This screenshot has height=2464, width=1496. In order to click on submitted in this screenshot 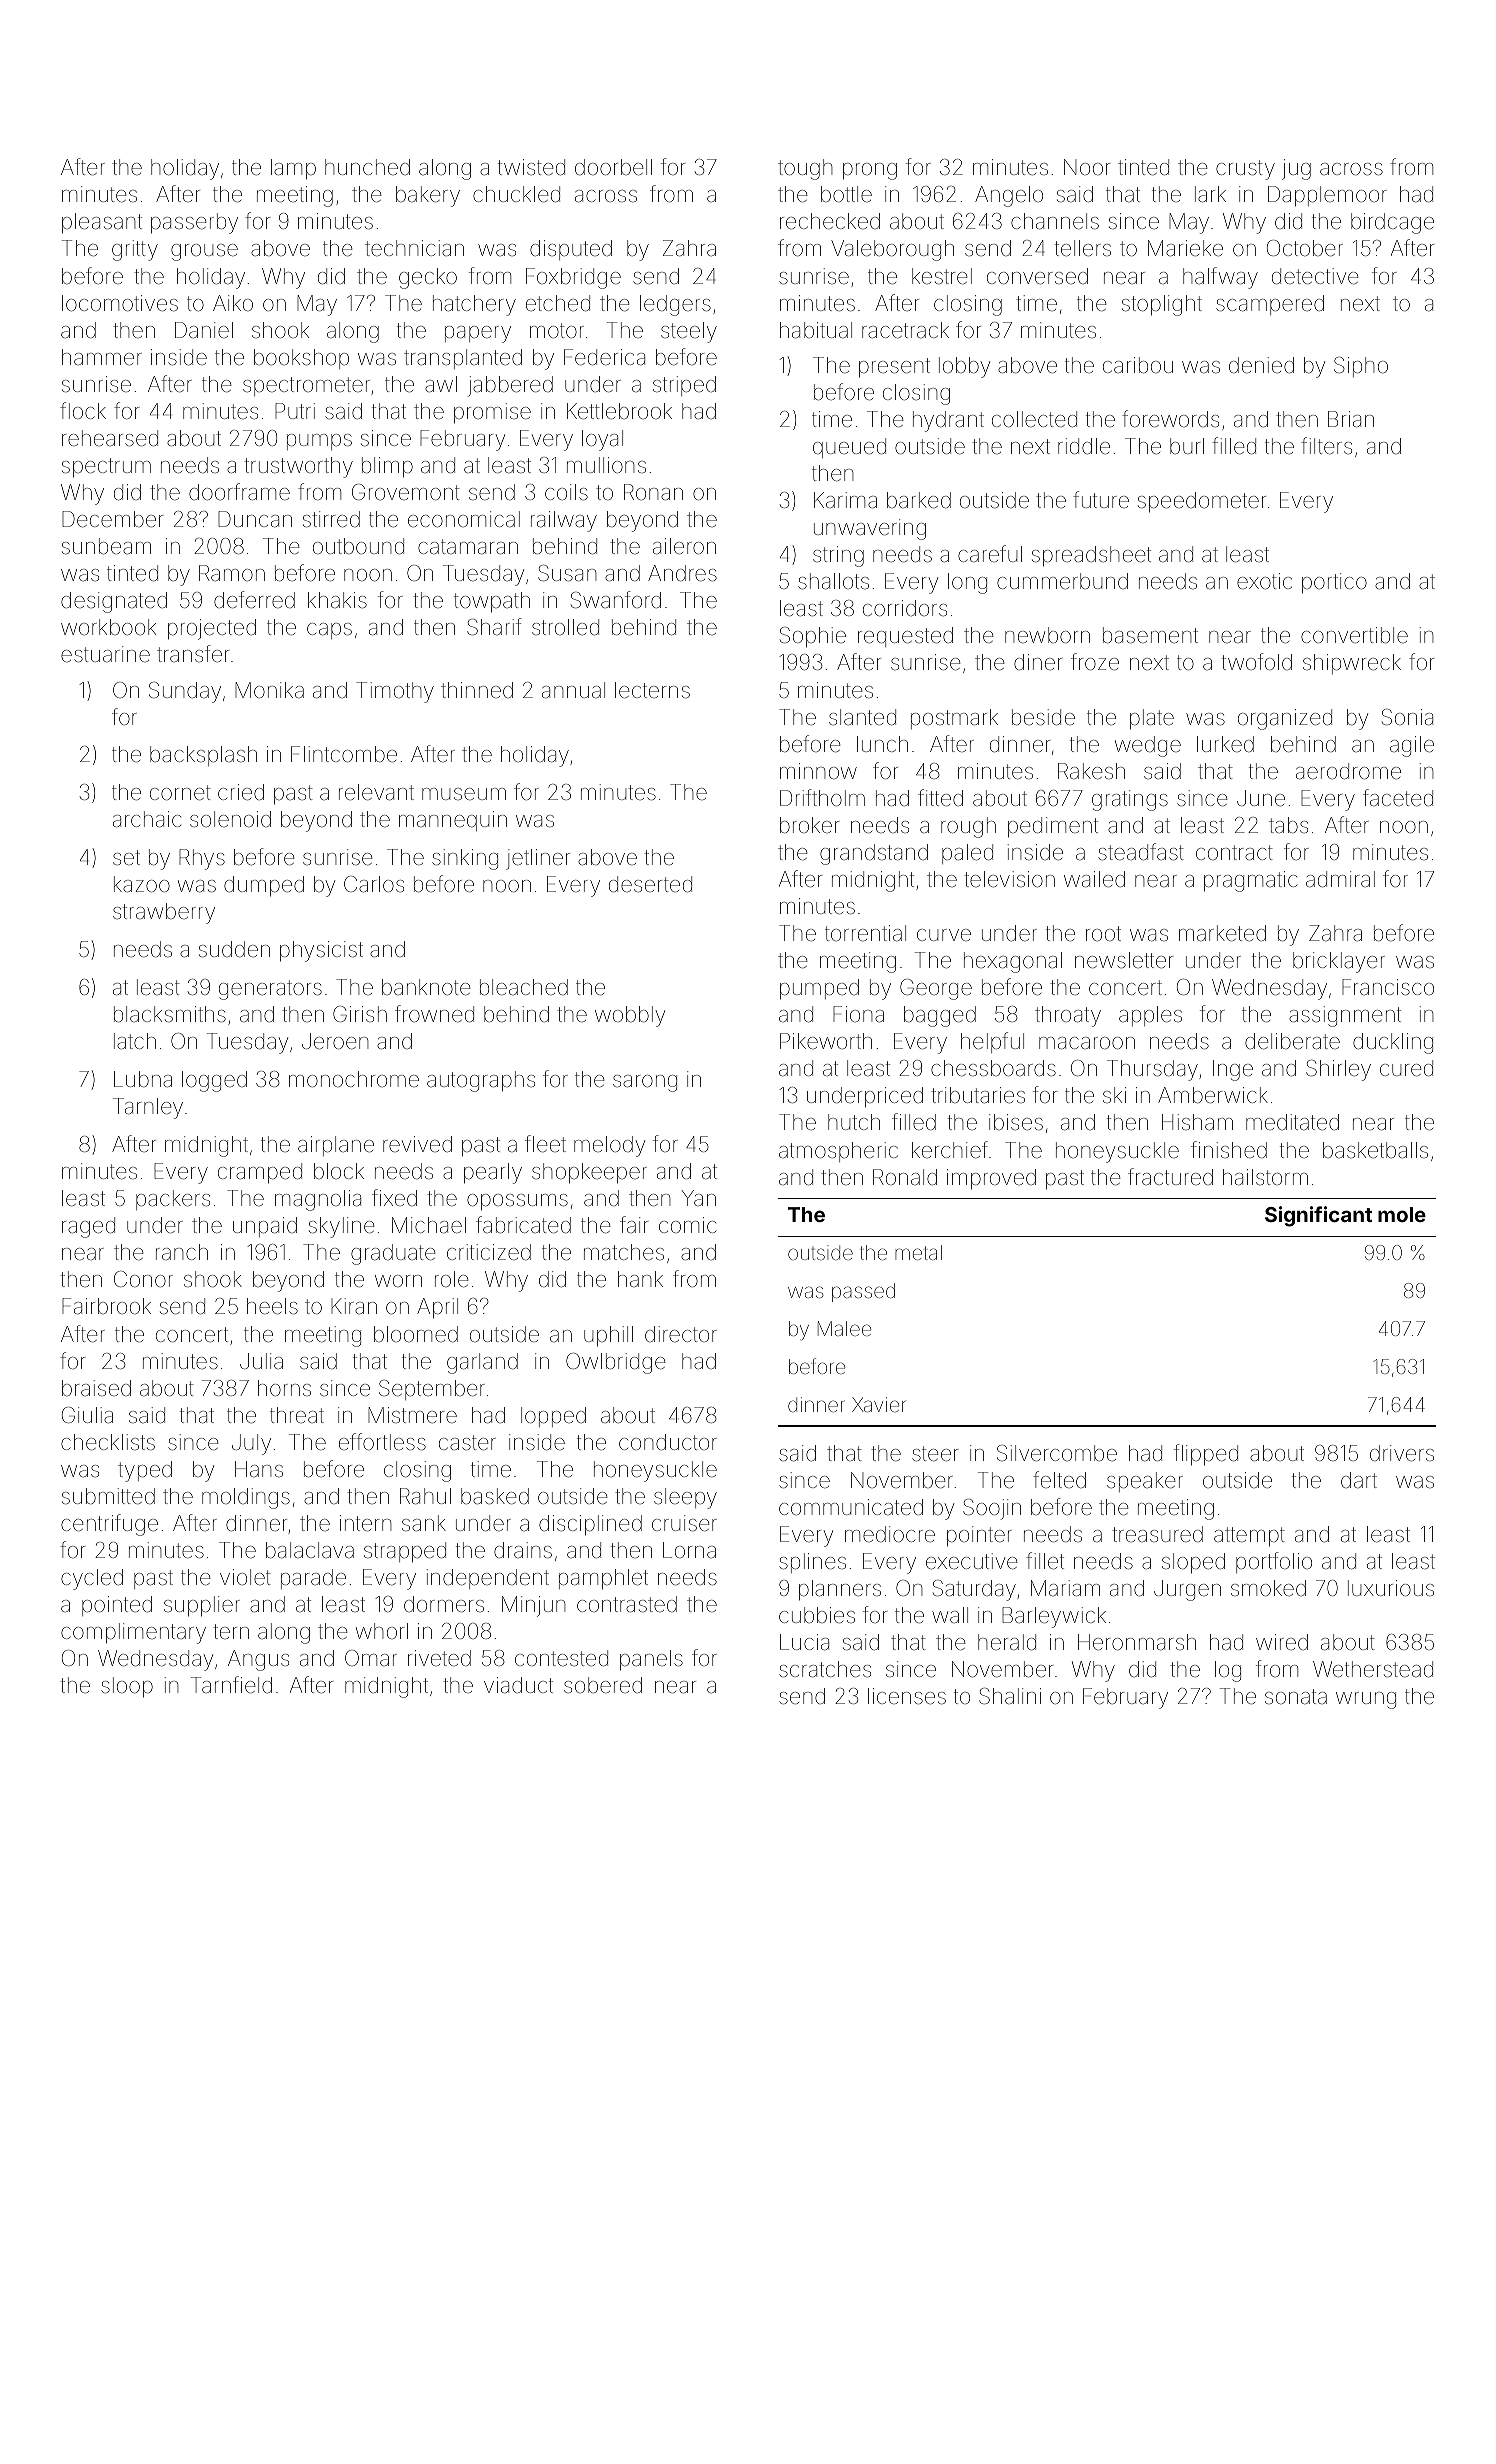, I will do `click(108, 1496)`.
